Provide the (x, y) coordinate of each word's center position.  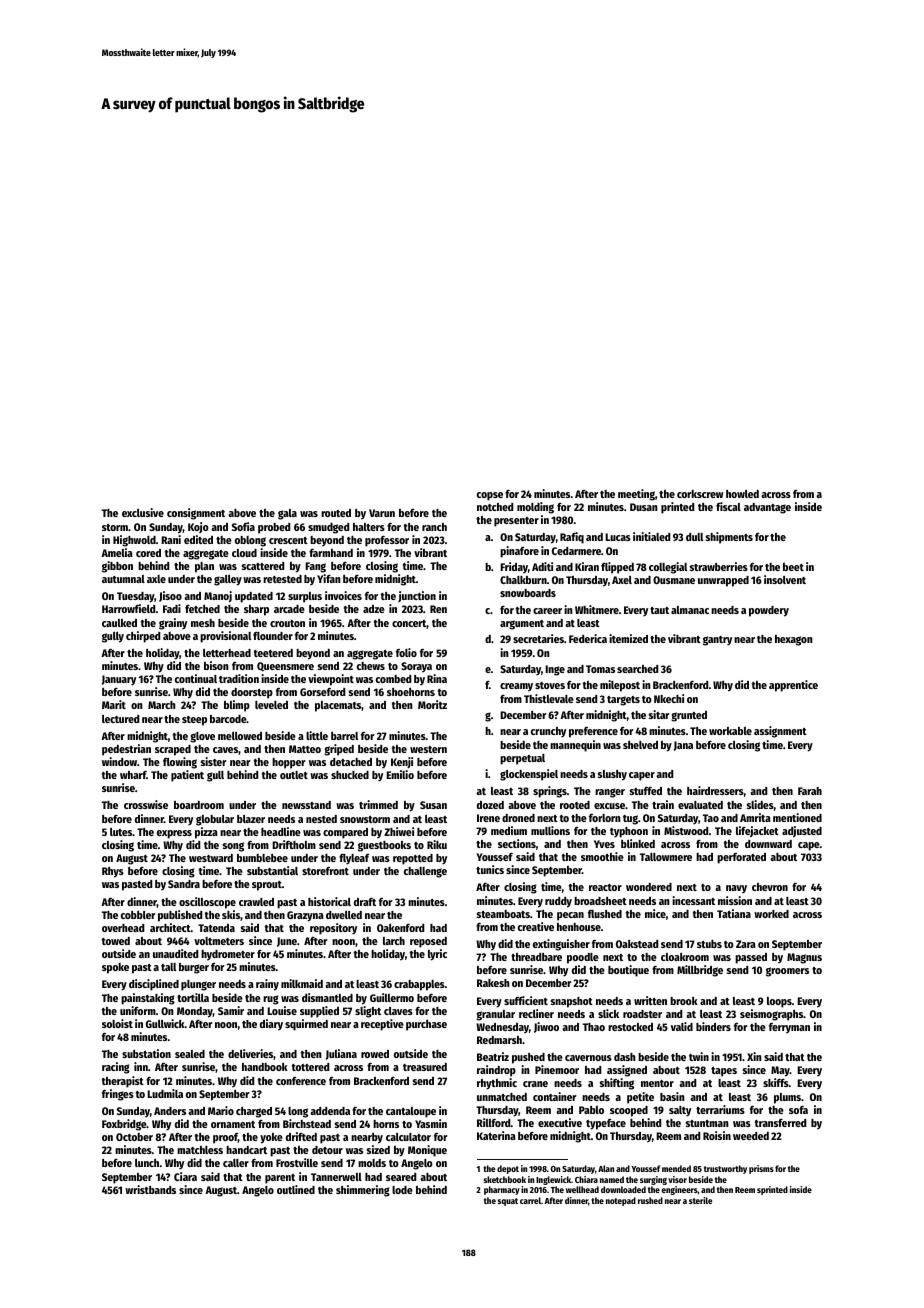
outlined (296, 1189)
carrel (530, 1200)
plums (787, 1098)
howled (742, 494)
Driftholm (294, 844)
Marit (114, 704)
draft (365, 902)
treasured (425, 1067)
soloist (117, 1023)
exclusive (143, 512)
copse (490, 496)
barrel (344, 736)
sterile (701, 1200)
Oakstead (637, 944)
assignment (780, 732)
